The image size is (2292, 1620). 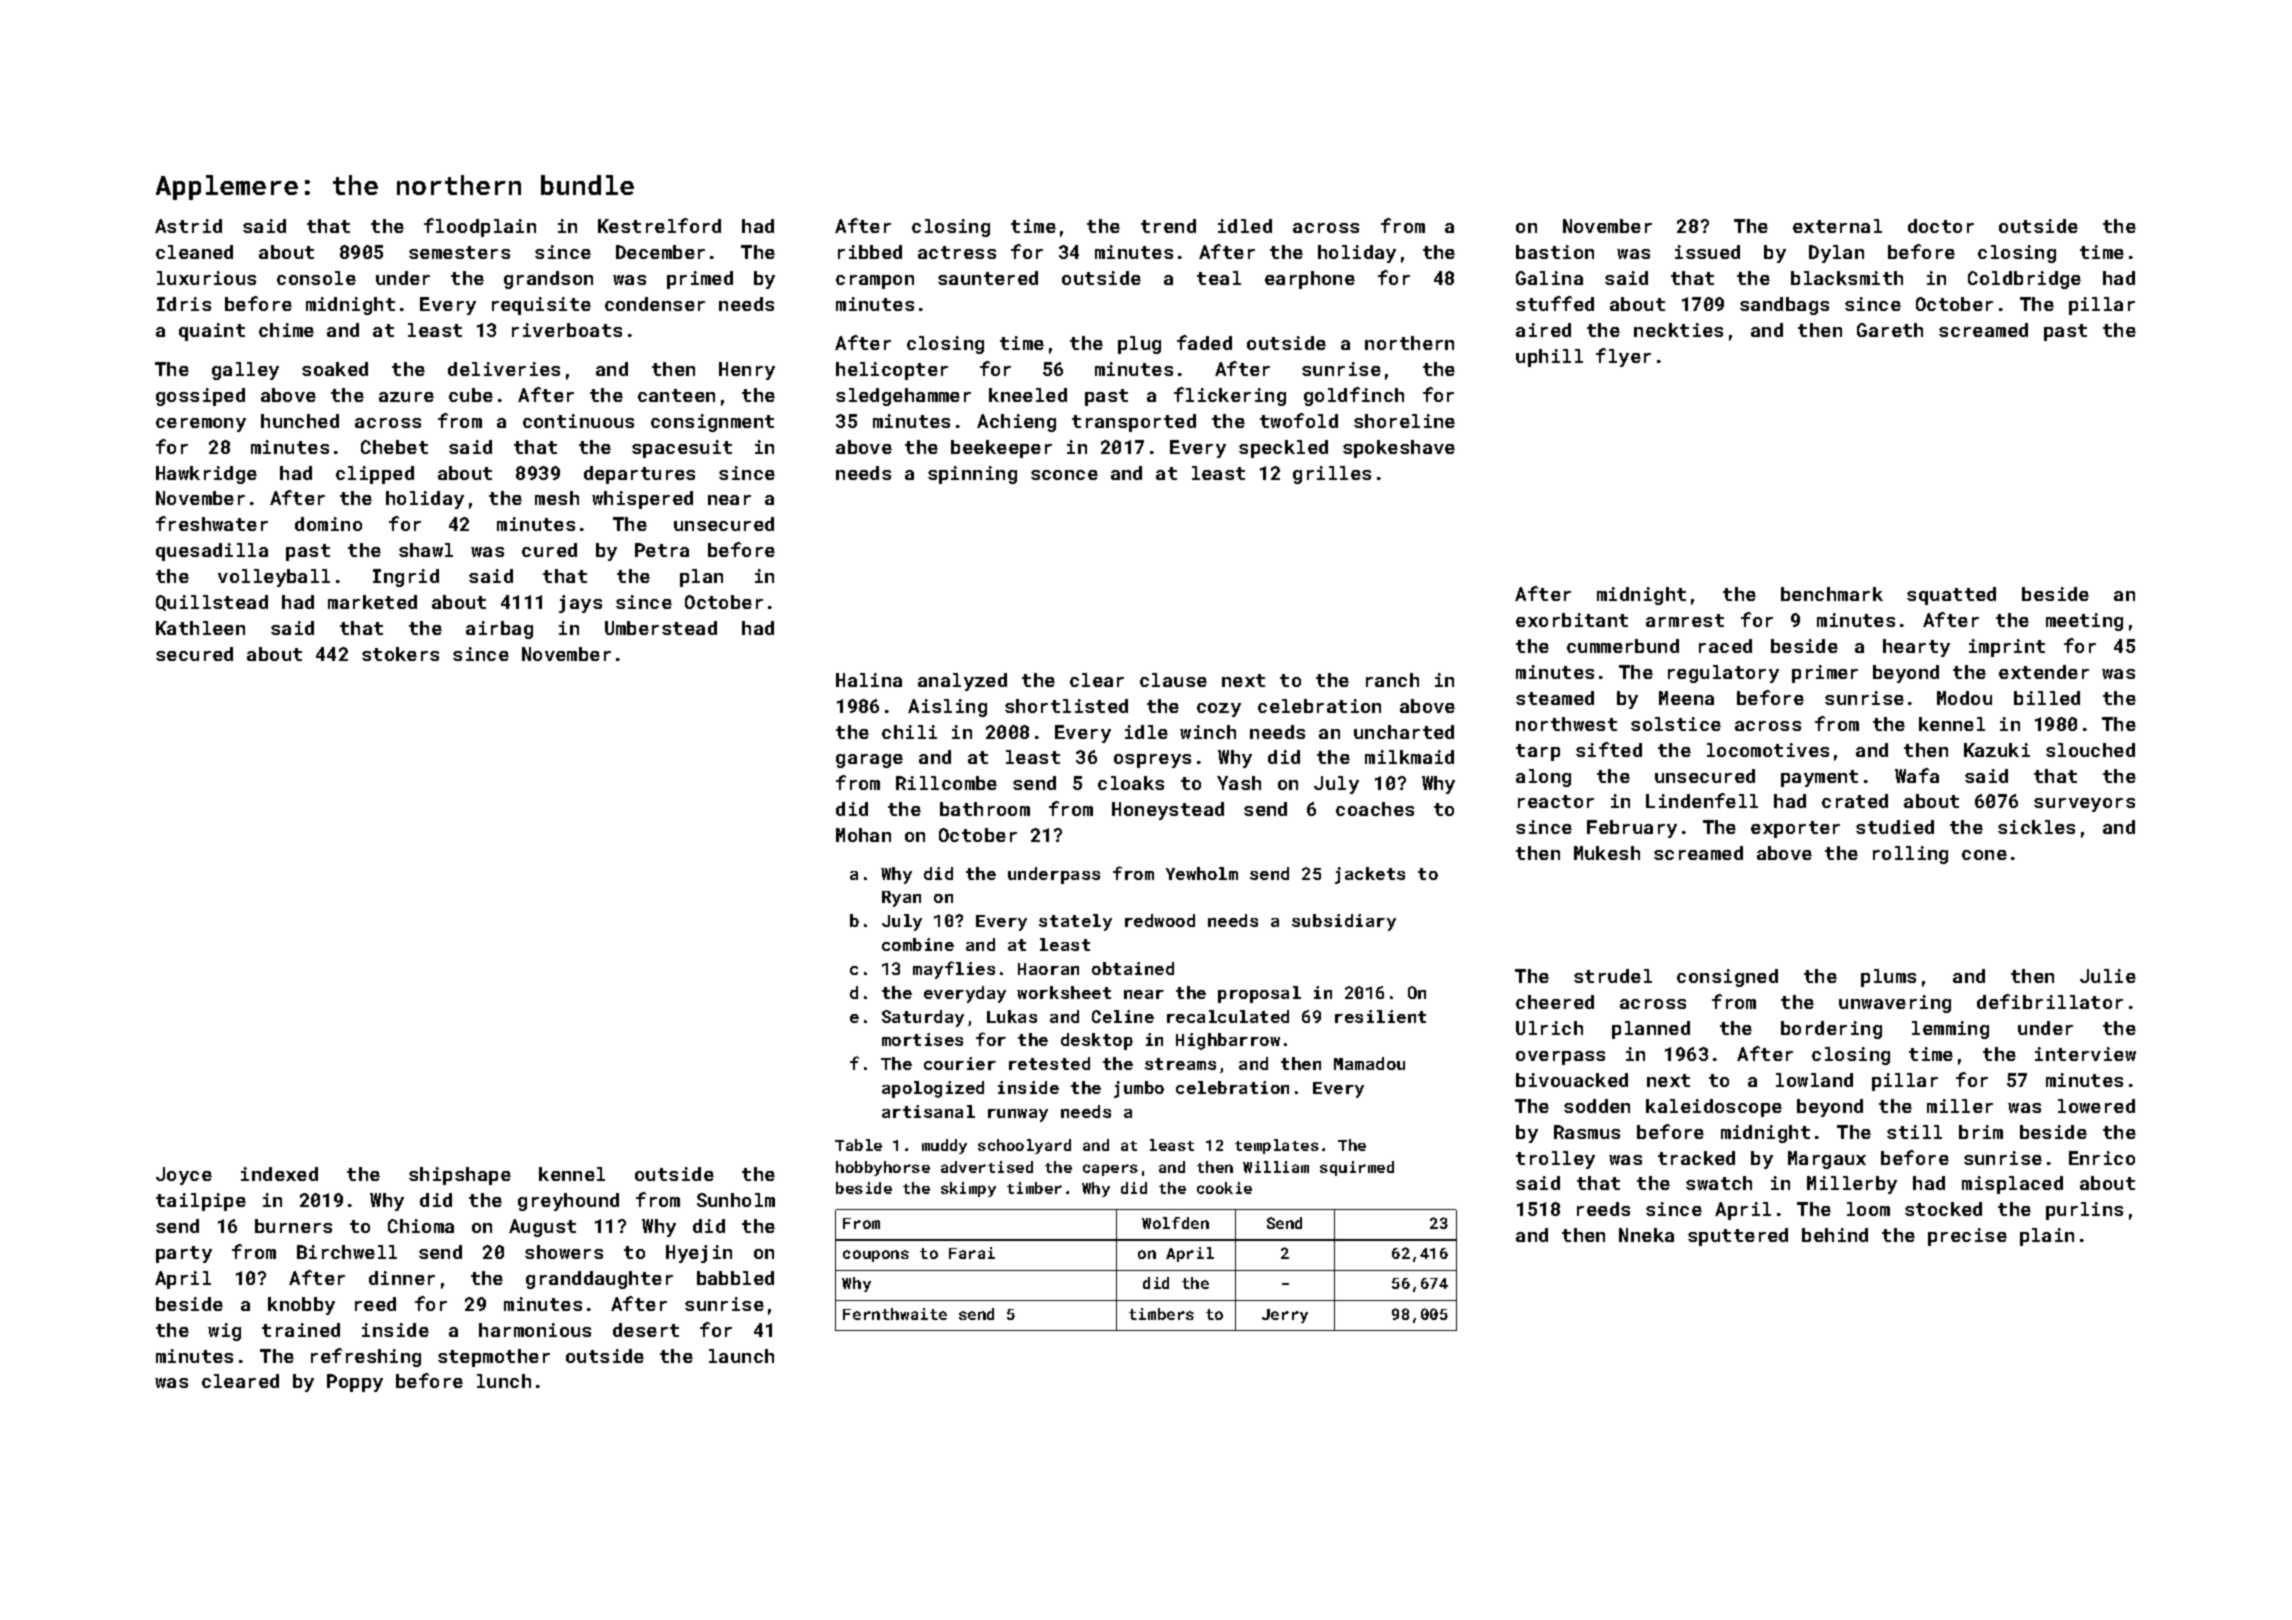 What do you see at coordinates (188, 226) in the screenshot?
I see `Astrid` at bounding box center [188, 226].
